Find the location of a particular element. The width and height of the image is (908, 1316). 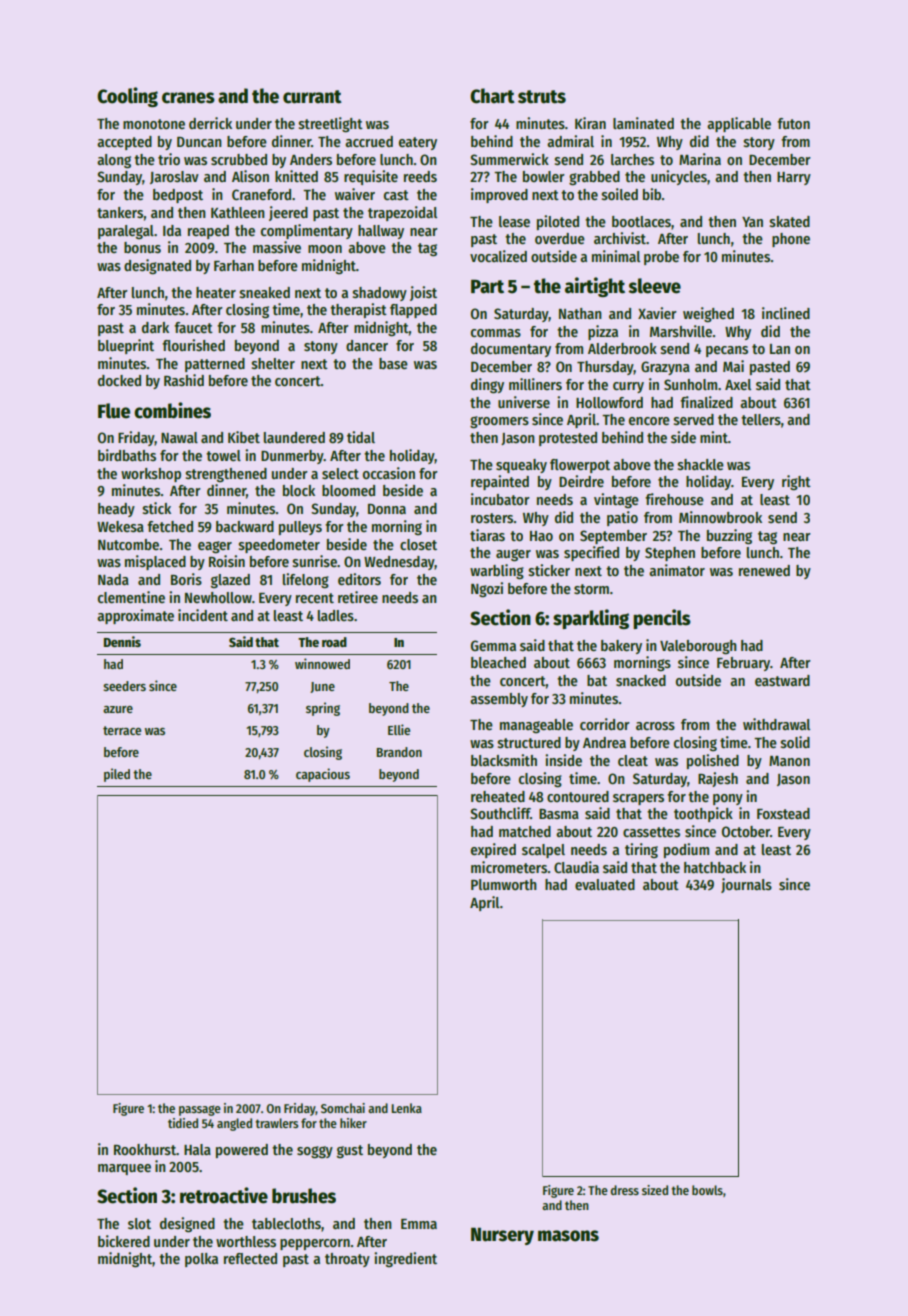

incident is located at coordinates (203, 615).
